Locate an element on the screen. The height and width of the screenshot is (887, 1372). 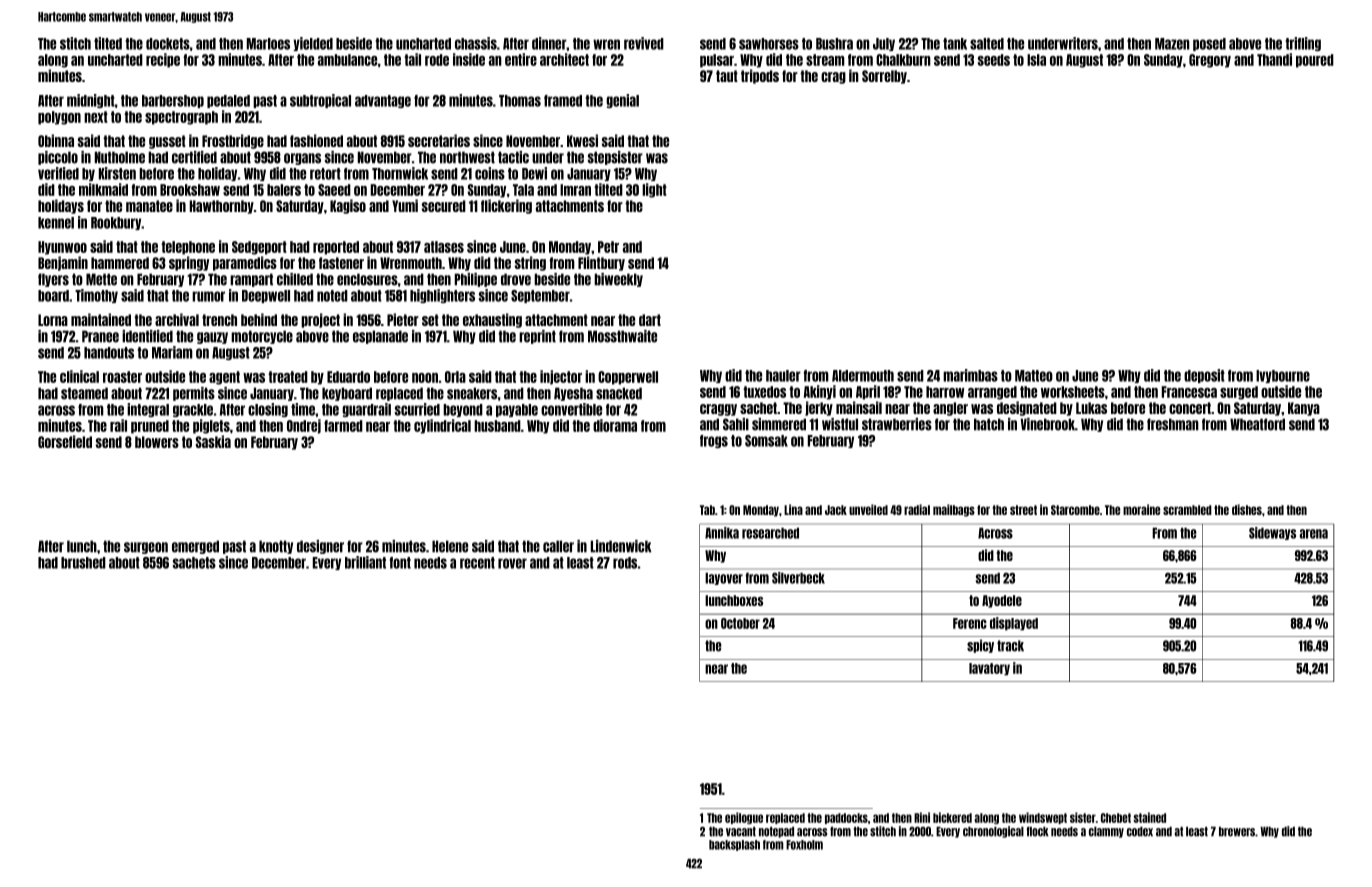
Kanya is located at coordinates (1304, 409).
